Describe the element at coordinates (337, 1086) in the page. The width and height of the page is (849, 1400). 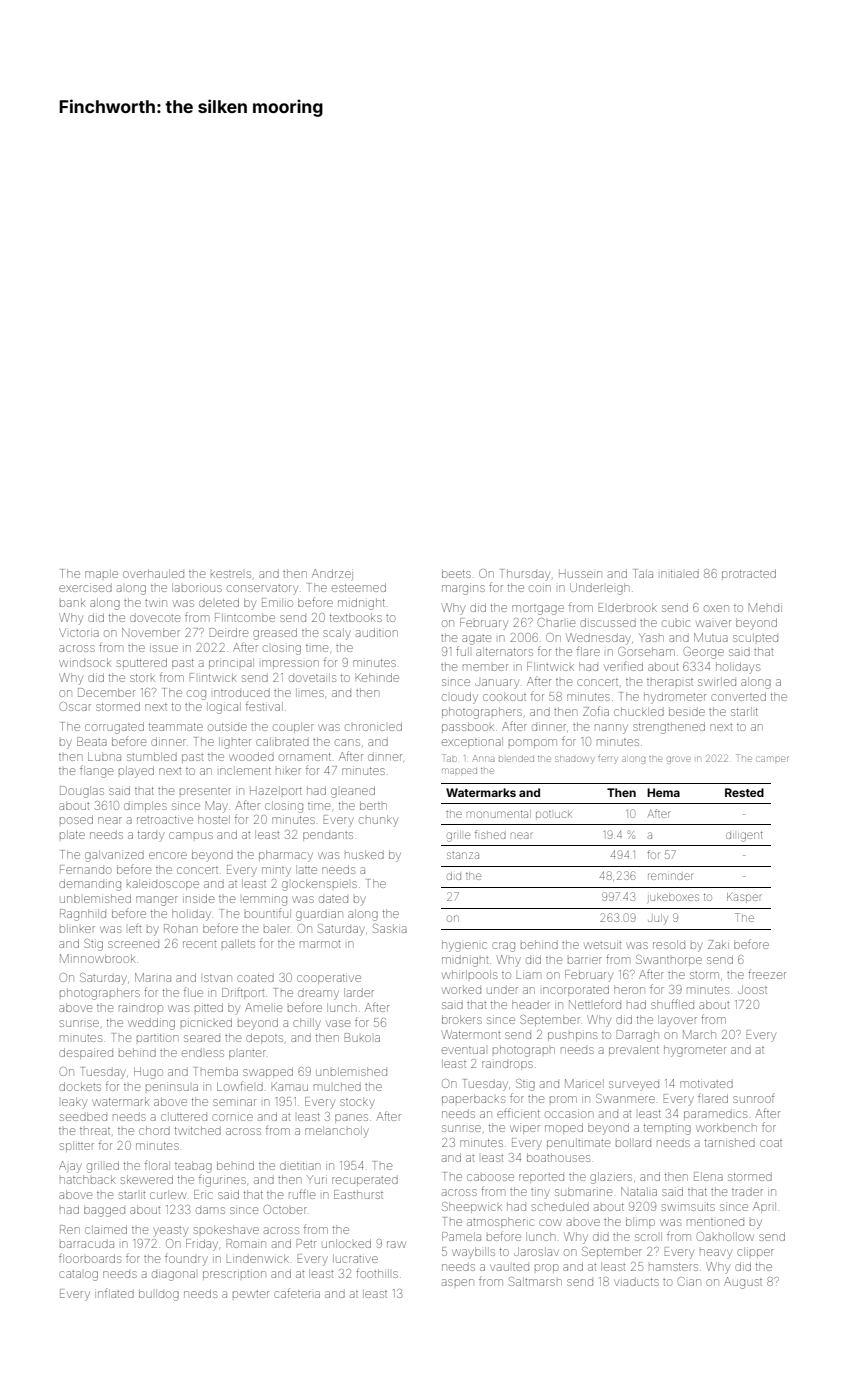
I see `mulched` at that location.
